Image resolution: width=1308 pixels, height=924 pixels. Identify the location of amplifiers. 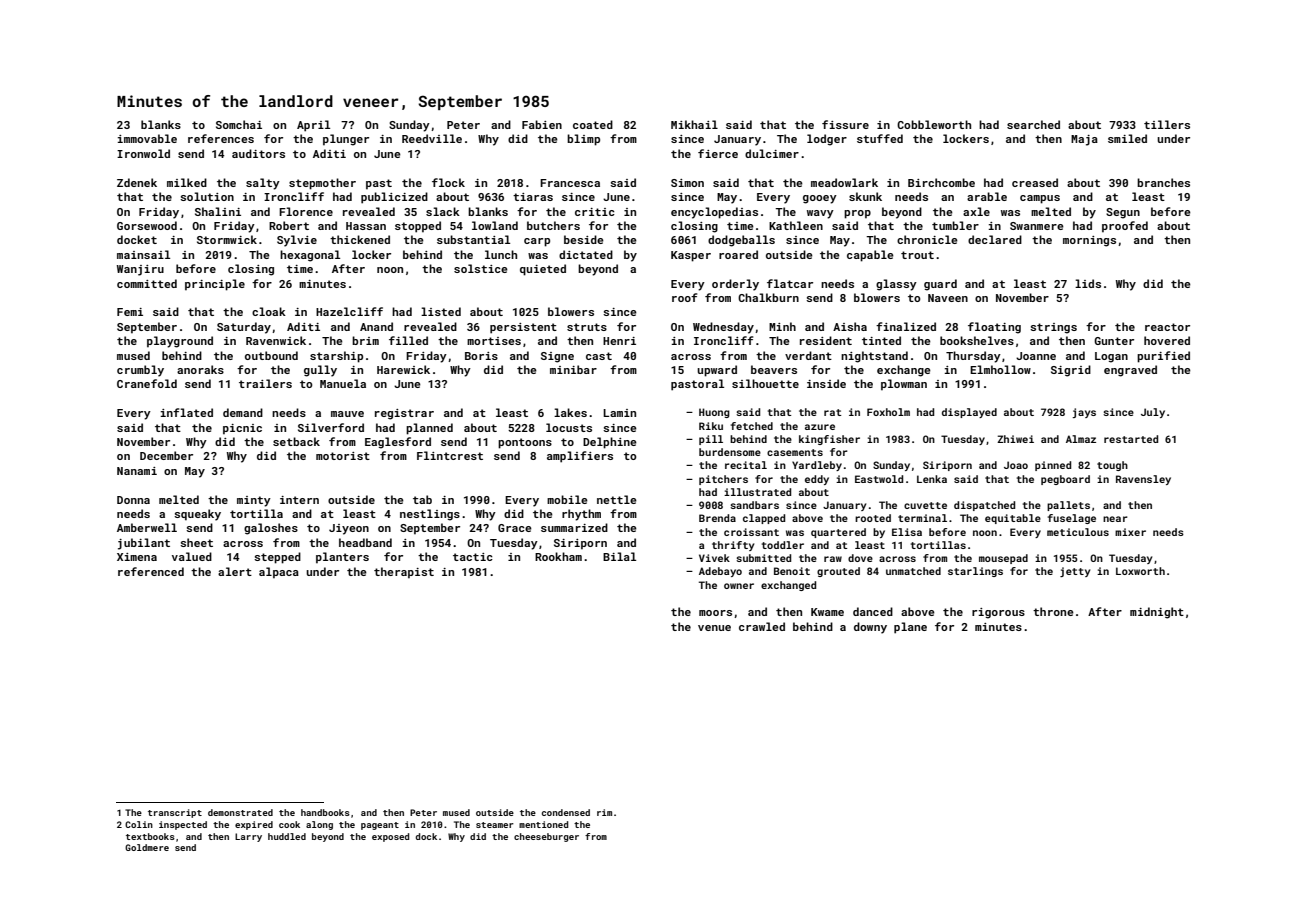
(580, 457).
